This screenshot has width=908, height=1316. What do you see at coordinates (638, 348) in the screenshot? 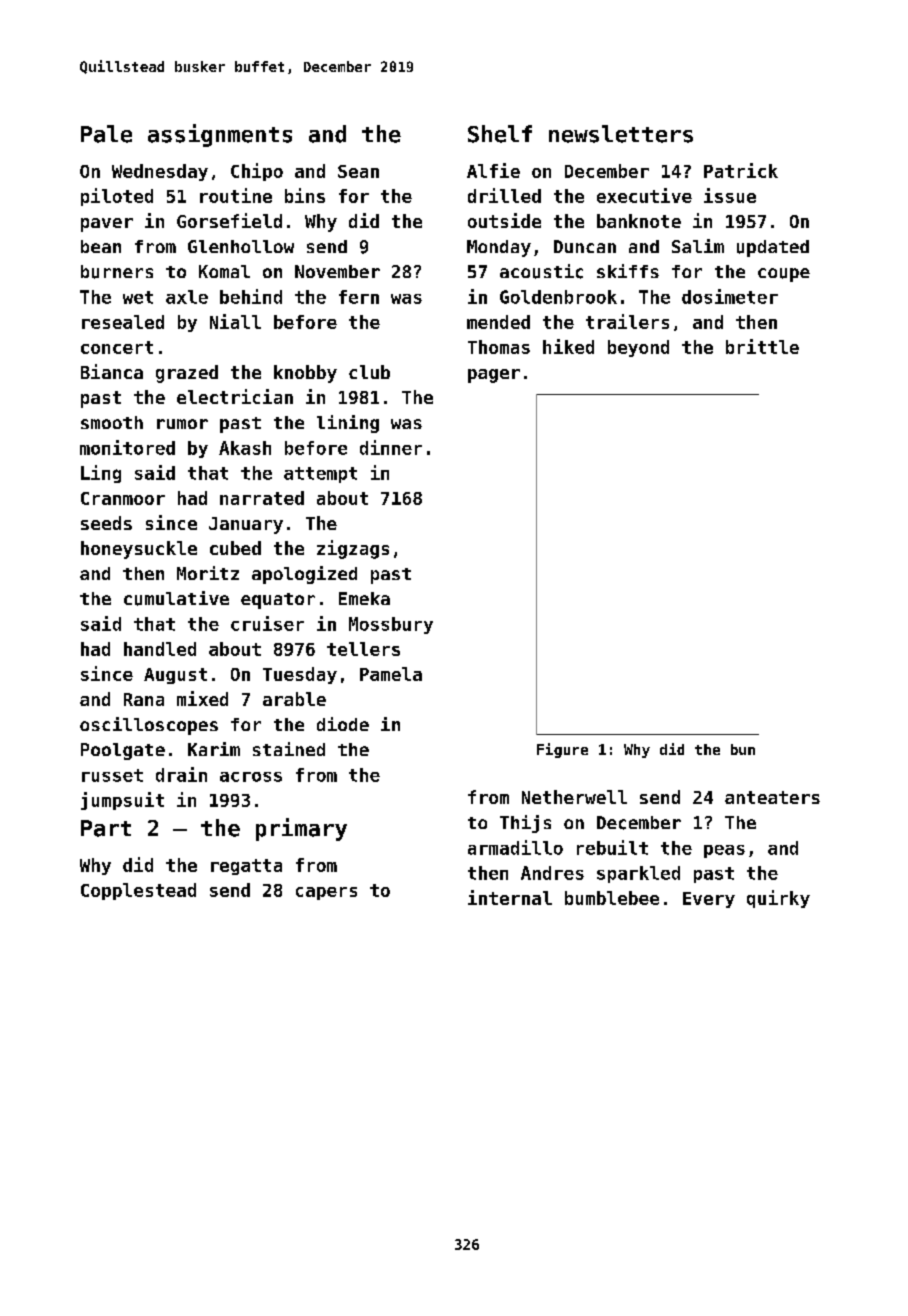
I see `beyond` at bounding box center [638, 348].
